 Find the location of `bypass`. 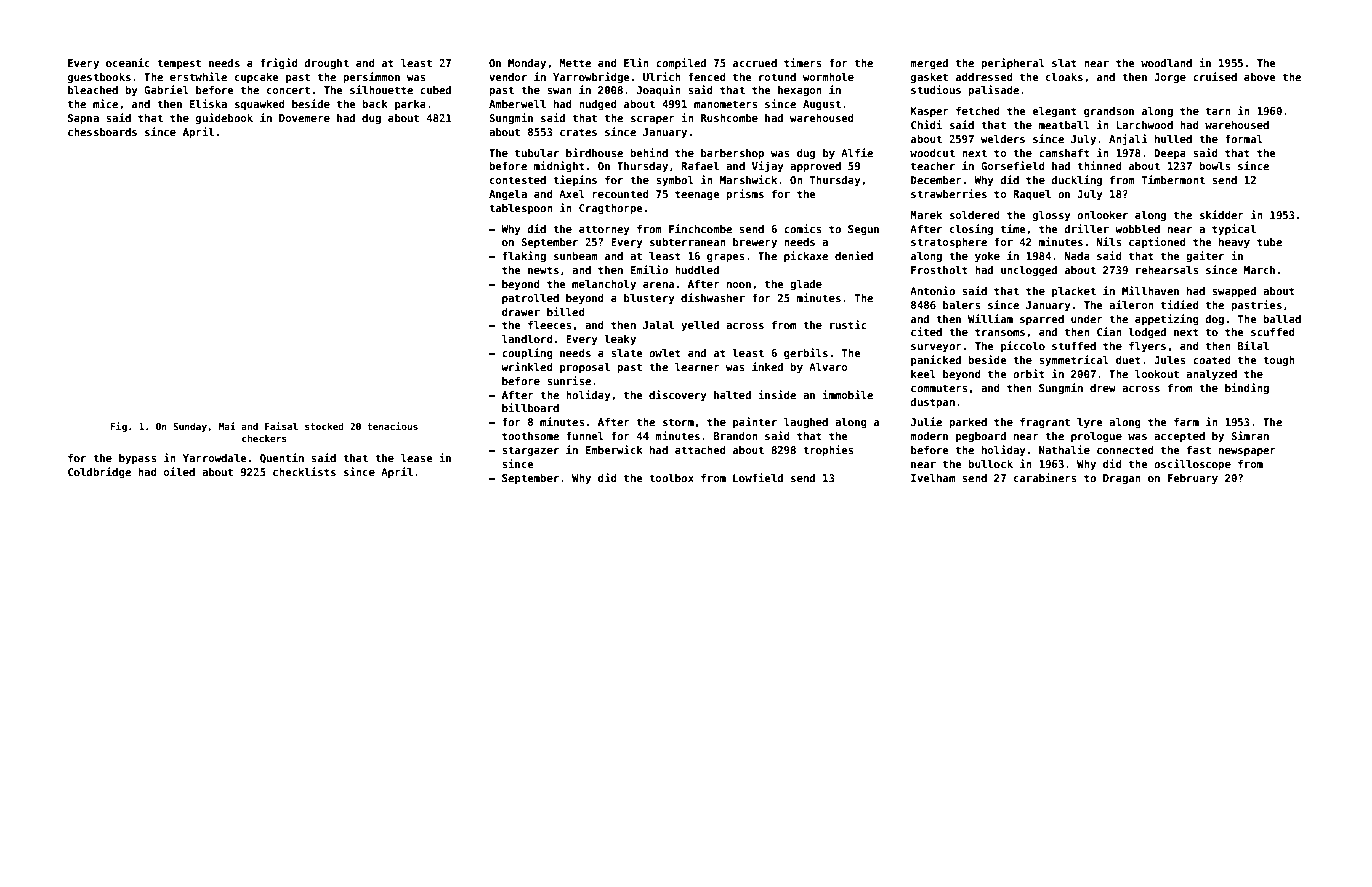

bypass is located at coordinates (138, 459).
